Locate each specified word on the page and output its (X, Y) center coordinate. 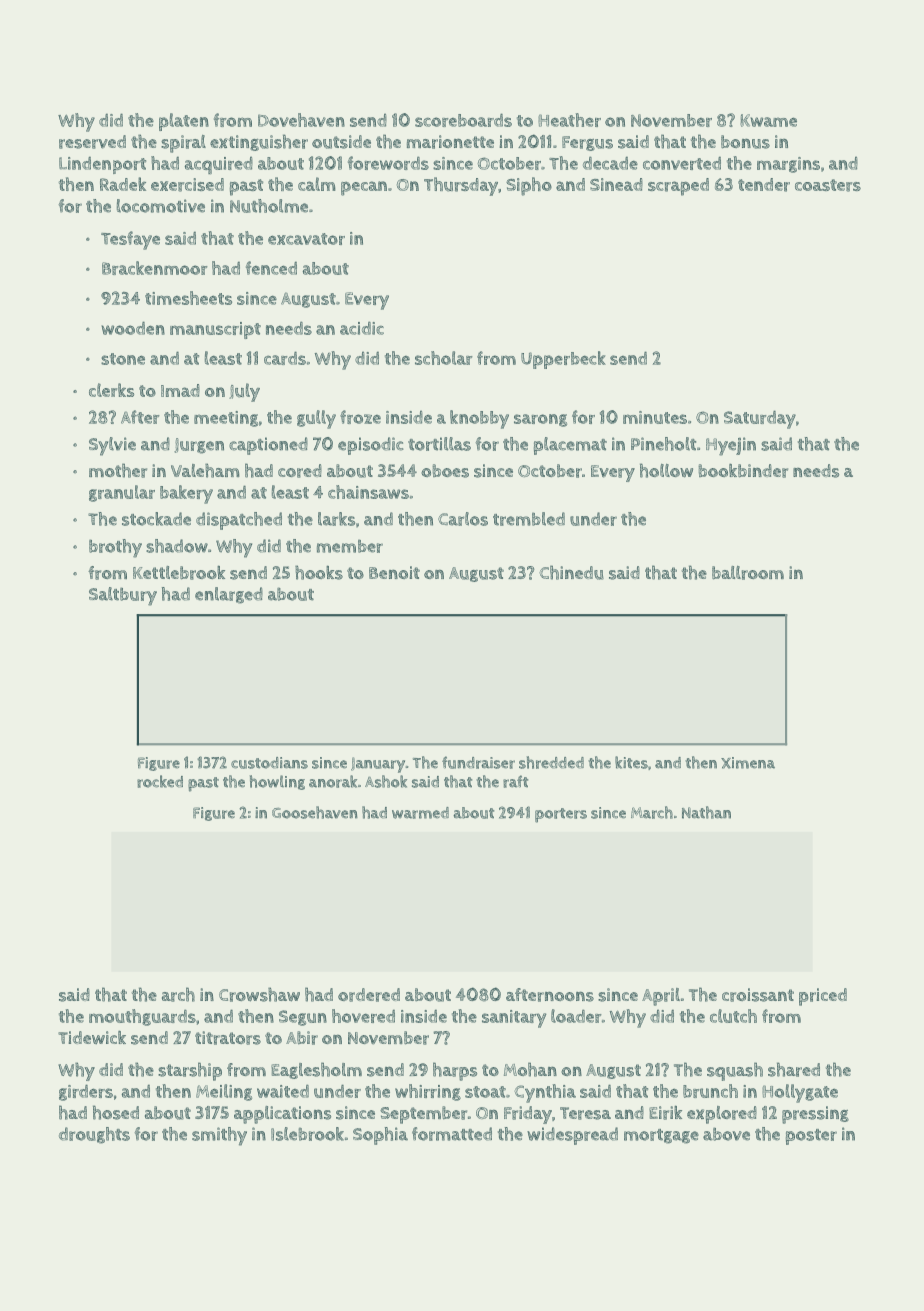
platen (184, 122)
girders (86, 1092)
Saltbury (123, 596)
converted (682, 163)
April (661, 997)
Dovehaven (301, 120)
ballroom (748, 573)
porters (561, 815)
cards (285, 358)
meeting (226, 419)
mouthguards (142, 1017)
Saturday (760, 419)
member (350, 546)
